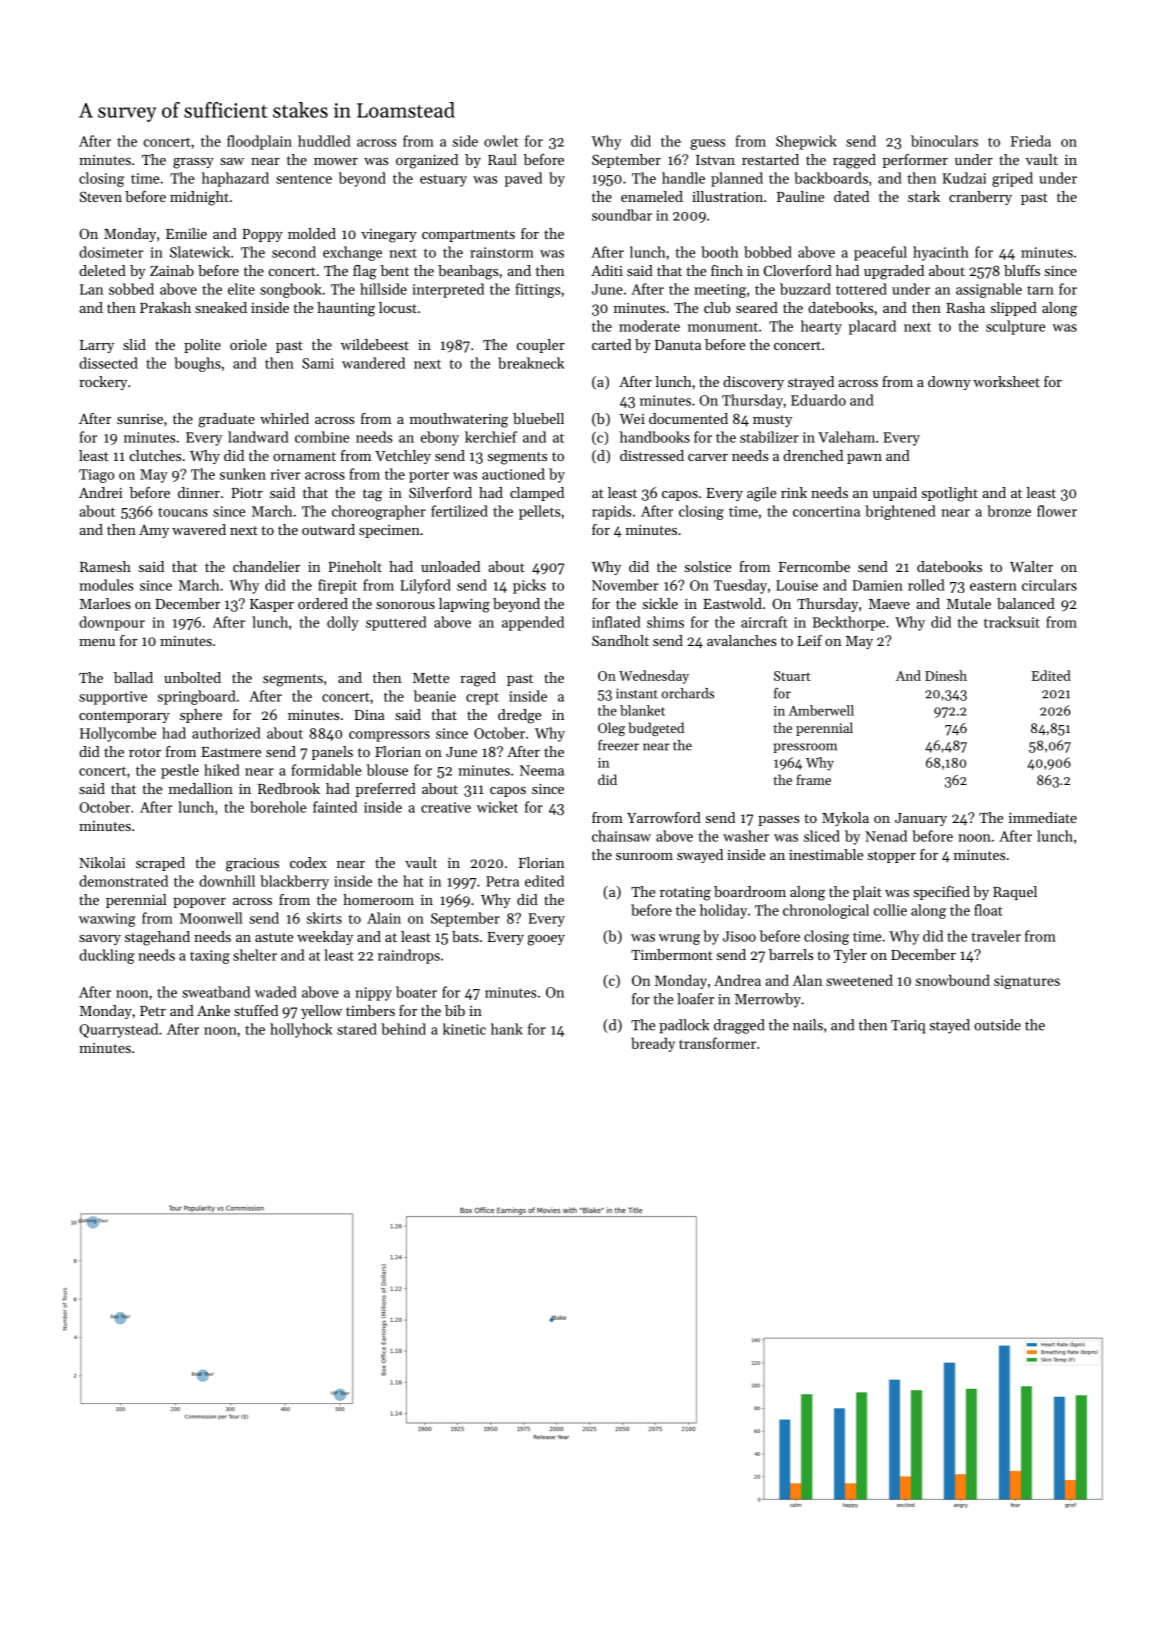  What do you see at coordinates (326, 770) in the image?
I see `formidable` at bounding box center [326, 770].
